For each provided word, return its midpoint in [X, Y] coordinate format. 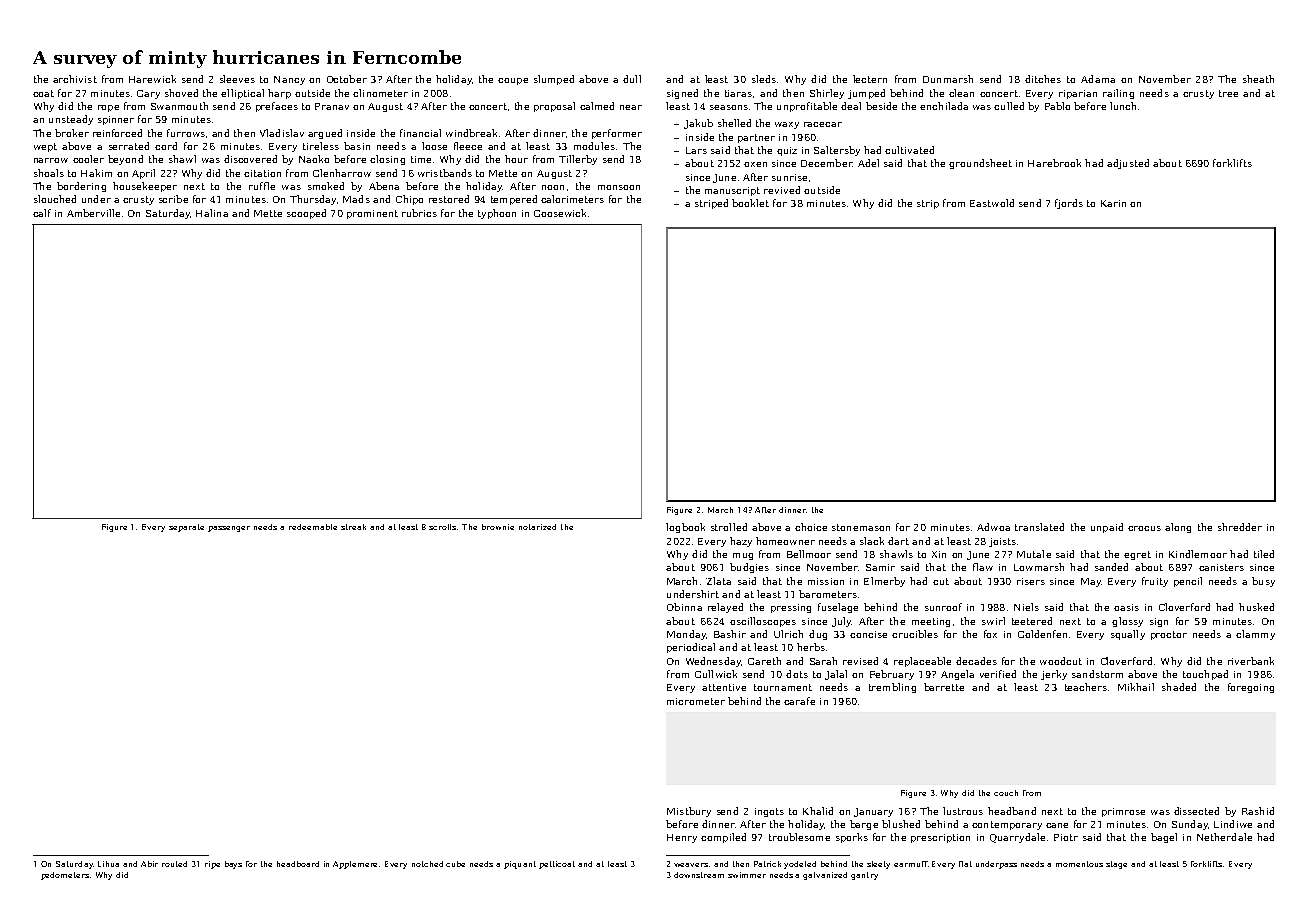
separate [186, 528]
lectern [870, 79]
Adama [1098, 79]
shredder [1240, 527]
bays [233, 865]
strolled [729, 527]
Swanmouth [179, 106]
